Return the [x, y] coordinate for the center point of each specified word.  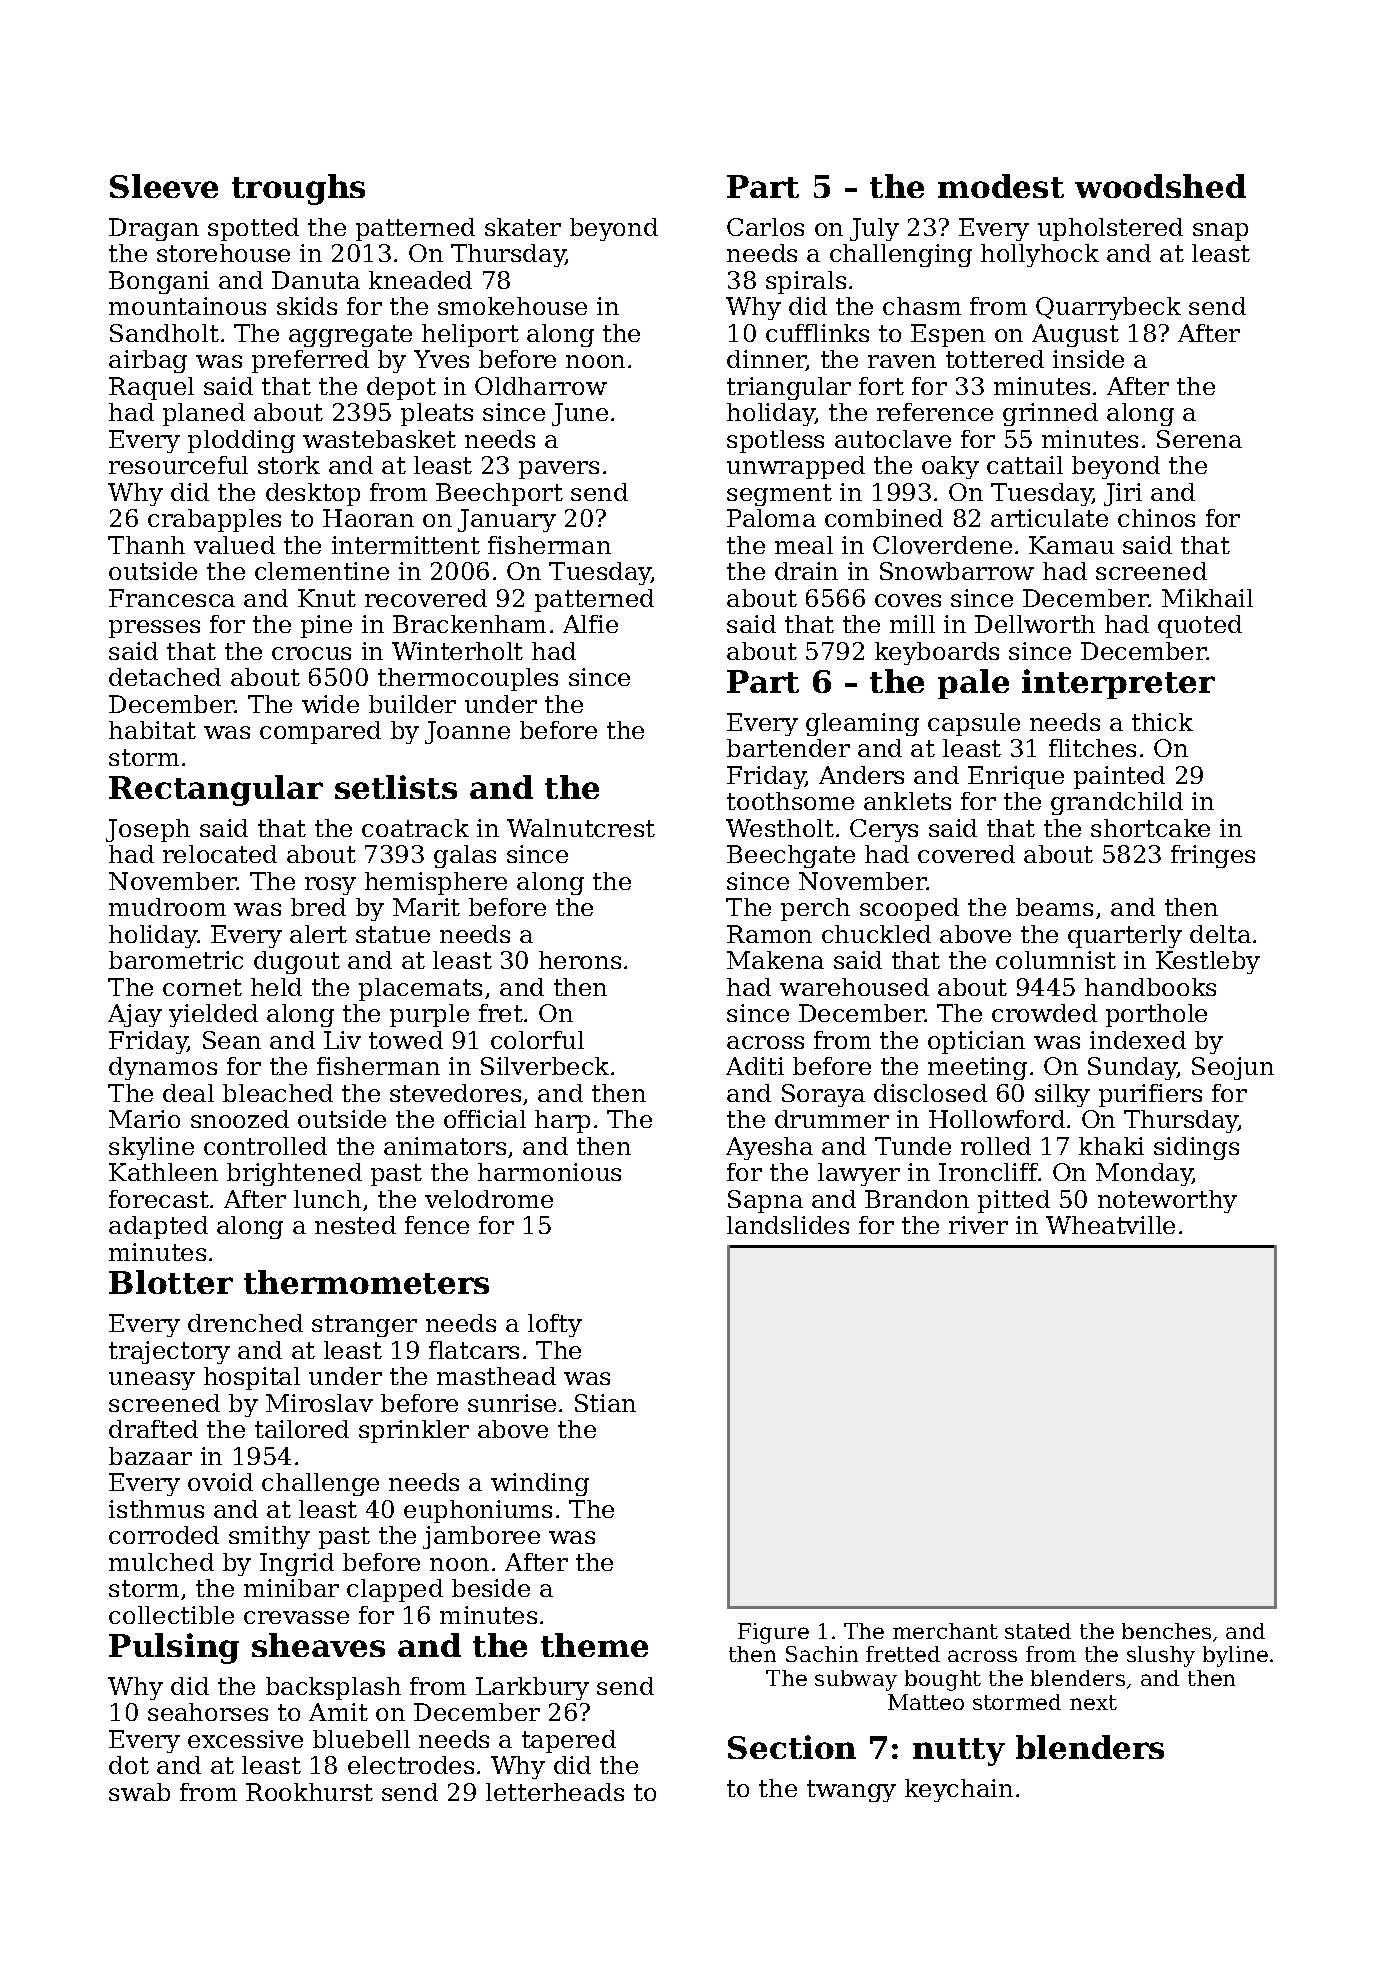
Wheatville [1110, 1225]
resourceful [178, 465]
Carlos [765, 227]
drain [806, 571]
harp [562, 1121]
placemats [420, 989]
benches [1166, 1631]
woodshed [1160, 186]
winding [540, 1484]
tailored [302, 1429]
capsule [974, 724]
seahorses [208, 1712]
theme [594, 1645]
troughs [298, 189]
